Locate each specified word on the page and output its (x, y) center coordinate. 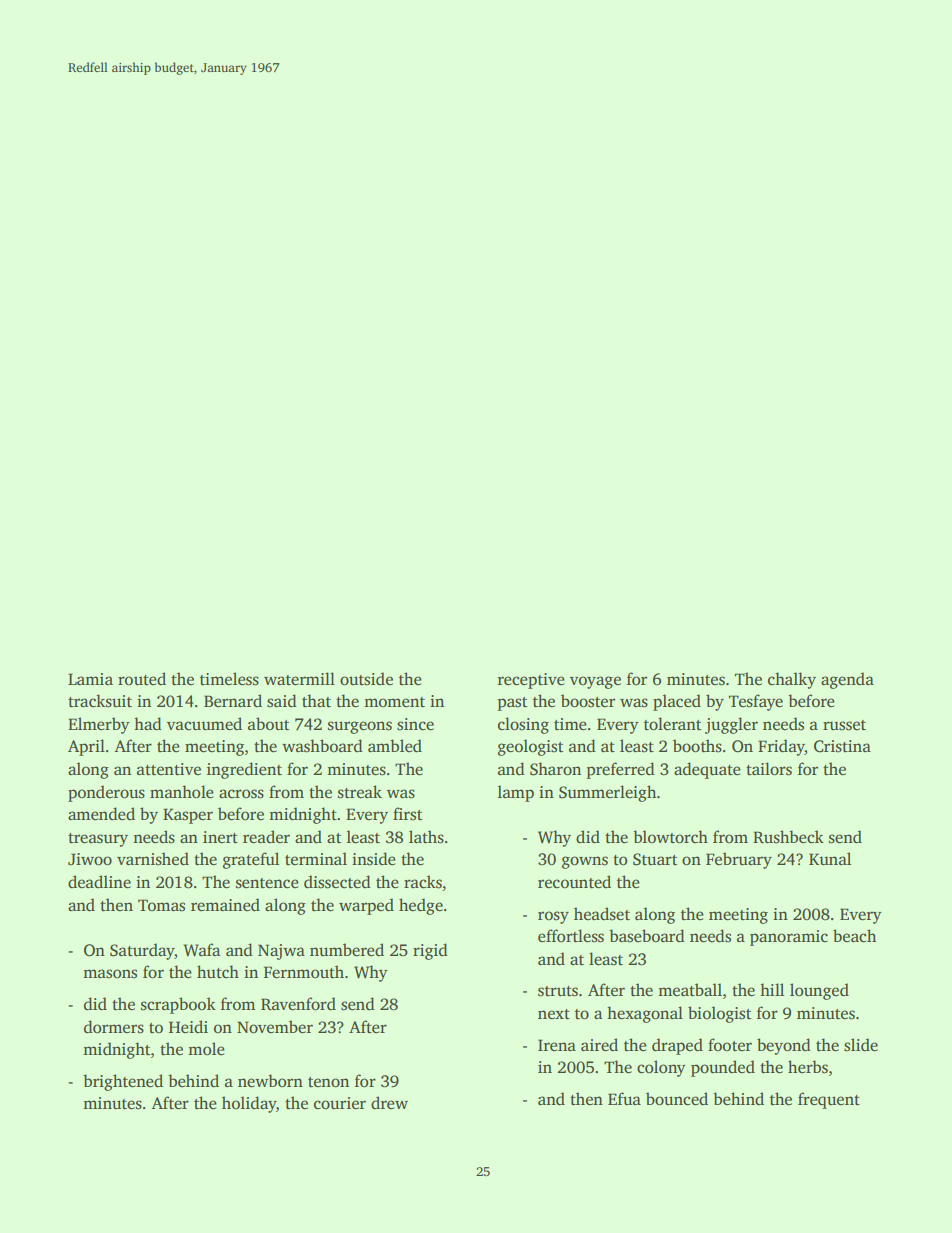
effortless (571, 936)
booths (697, 746)
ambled (395, 746)
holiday (249, 1104)
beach (854, 936)
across (241, 794)
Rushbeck (788, 837)
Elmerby (99, 725)
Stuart (655, 859)
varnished (153, 859)
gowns (585, 862)
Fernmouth (304, 972)
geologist (530, 747)
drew (389, 1102)
